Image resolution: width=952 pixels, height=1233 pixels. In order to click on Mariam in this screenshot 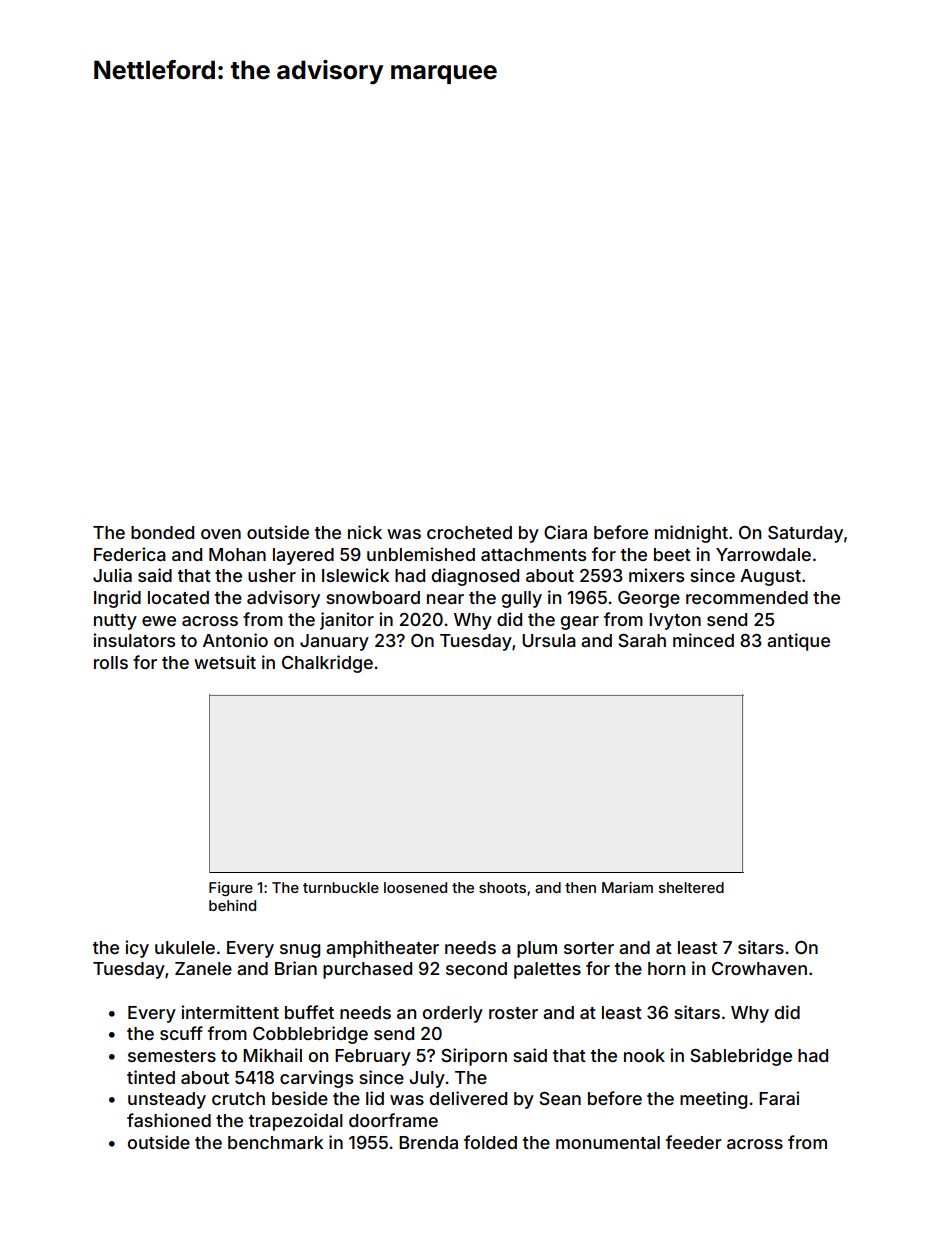, I will do `click(627, 887)`.
